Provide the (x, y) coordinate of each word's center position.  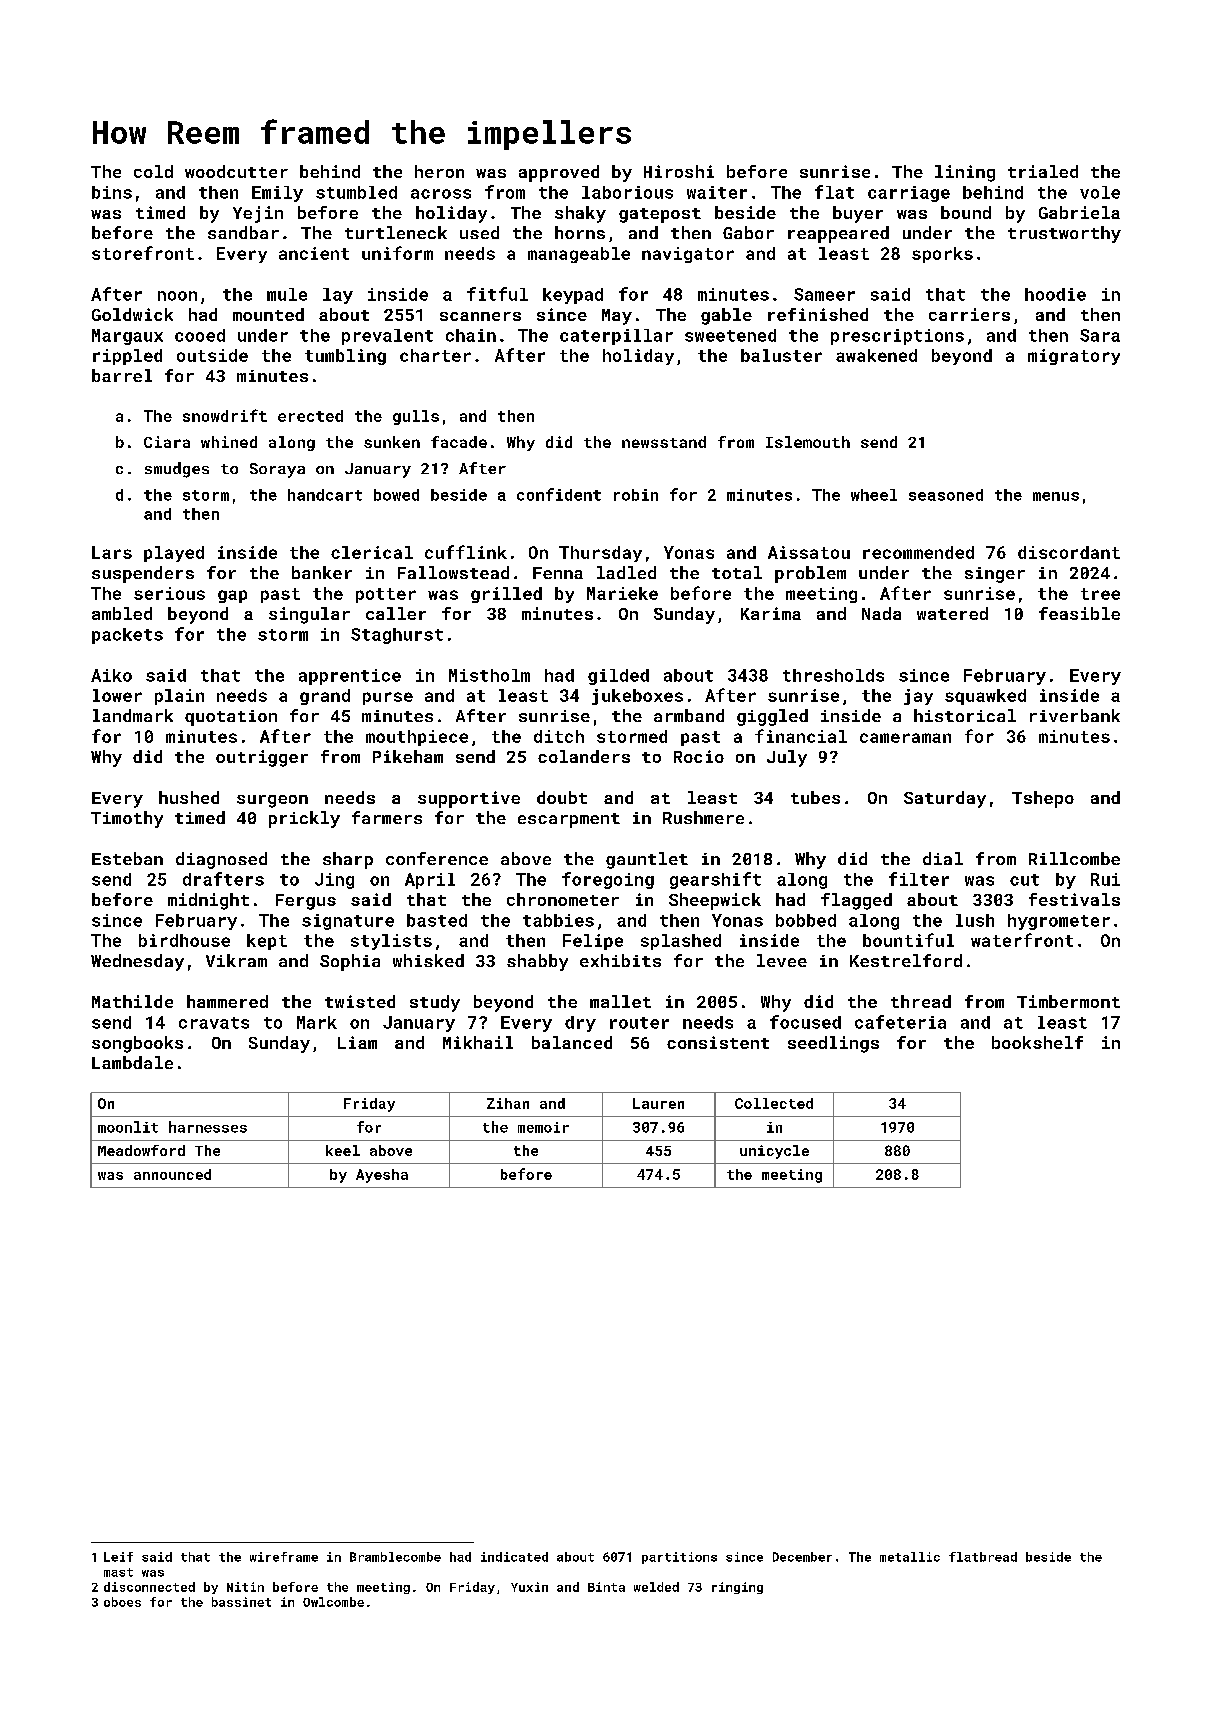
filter (919, 879)
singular (309, 615)
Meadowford (141, 1150)
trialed (1043, 171)
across (441, 194)
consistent (718, 1042)
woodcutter (236, 171)
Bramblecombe (395, 1557)
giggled (772, 717)
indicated (514, 1557)
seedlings (833, 1044)
